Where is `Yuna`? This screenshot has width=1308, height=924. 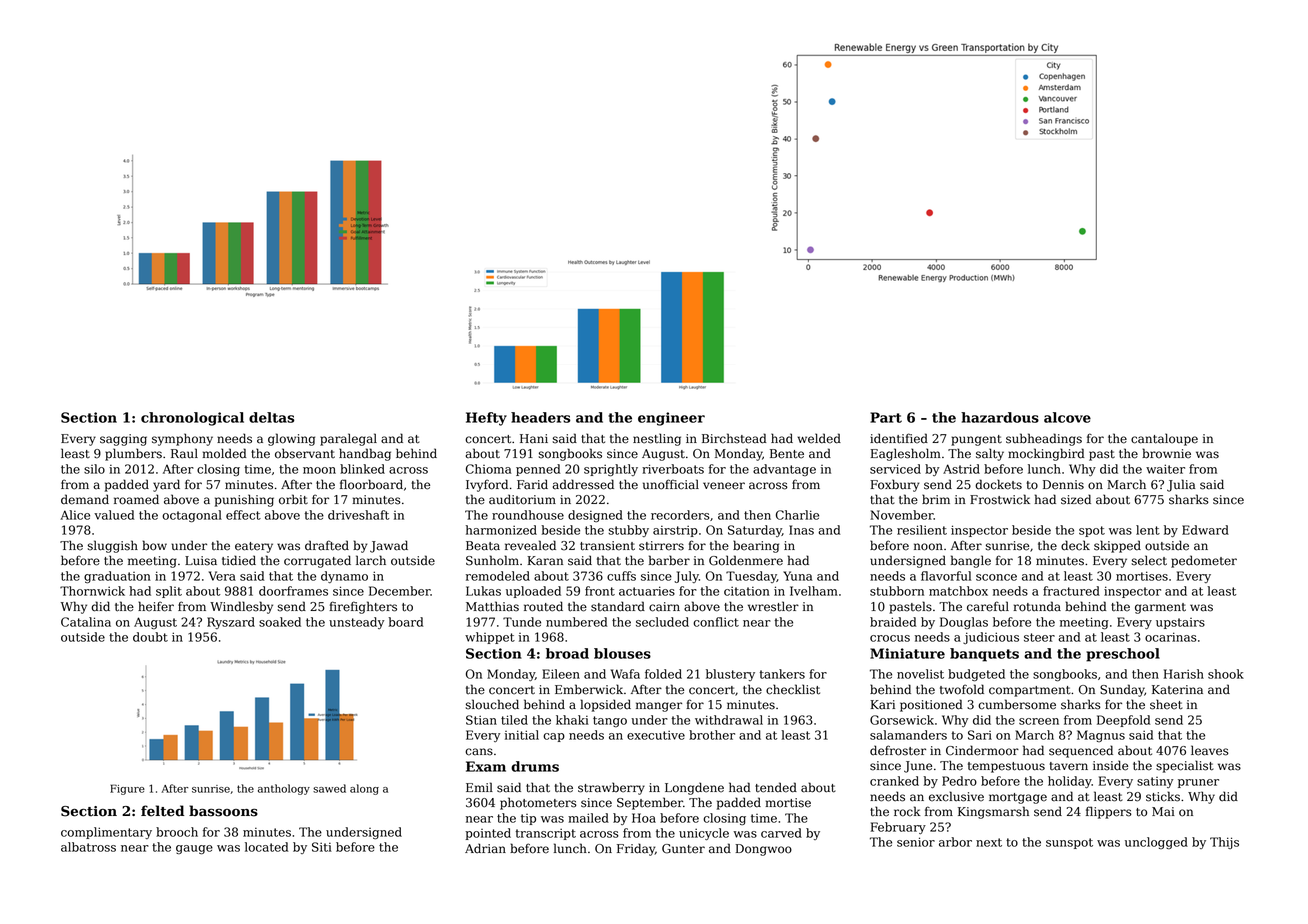
Yuna is located at coordinates (797, 576).
